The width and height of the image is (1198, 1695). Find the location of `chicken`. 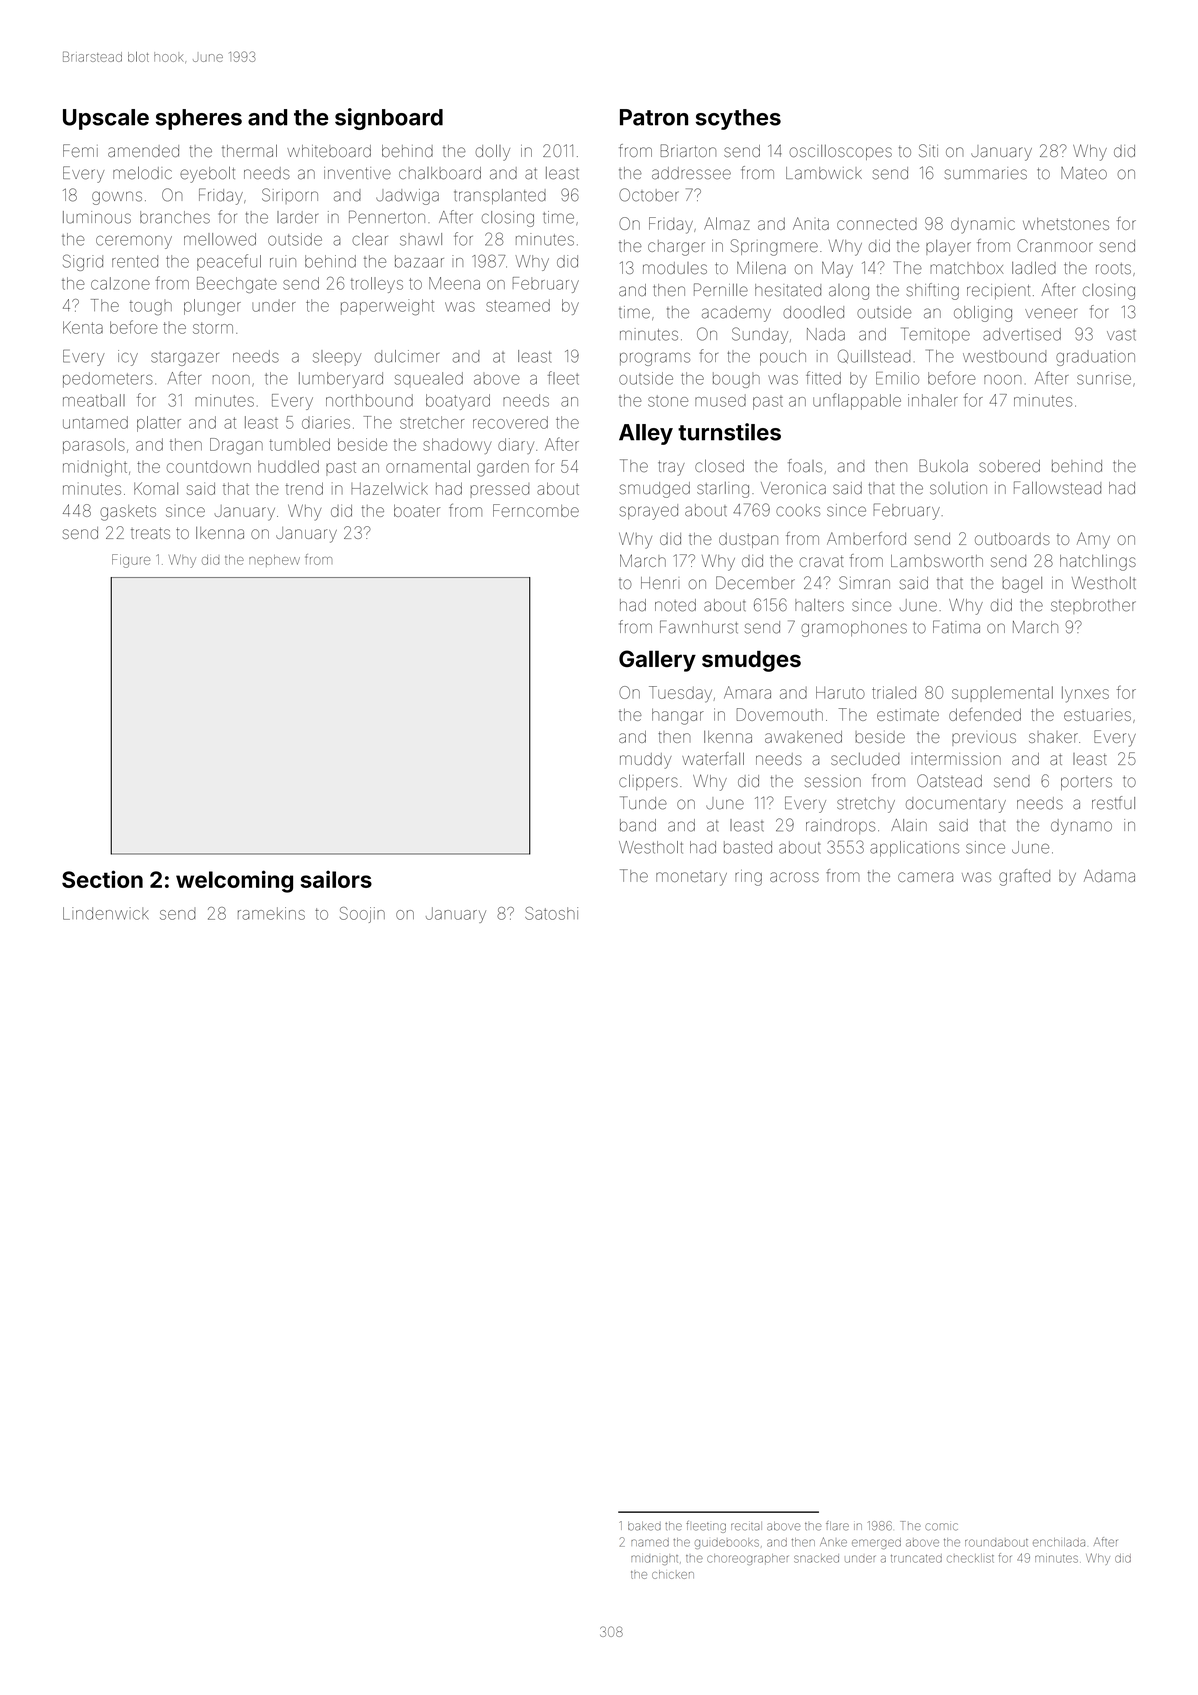

chicken is located at coordinates (673, 1574).
